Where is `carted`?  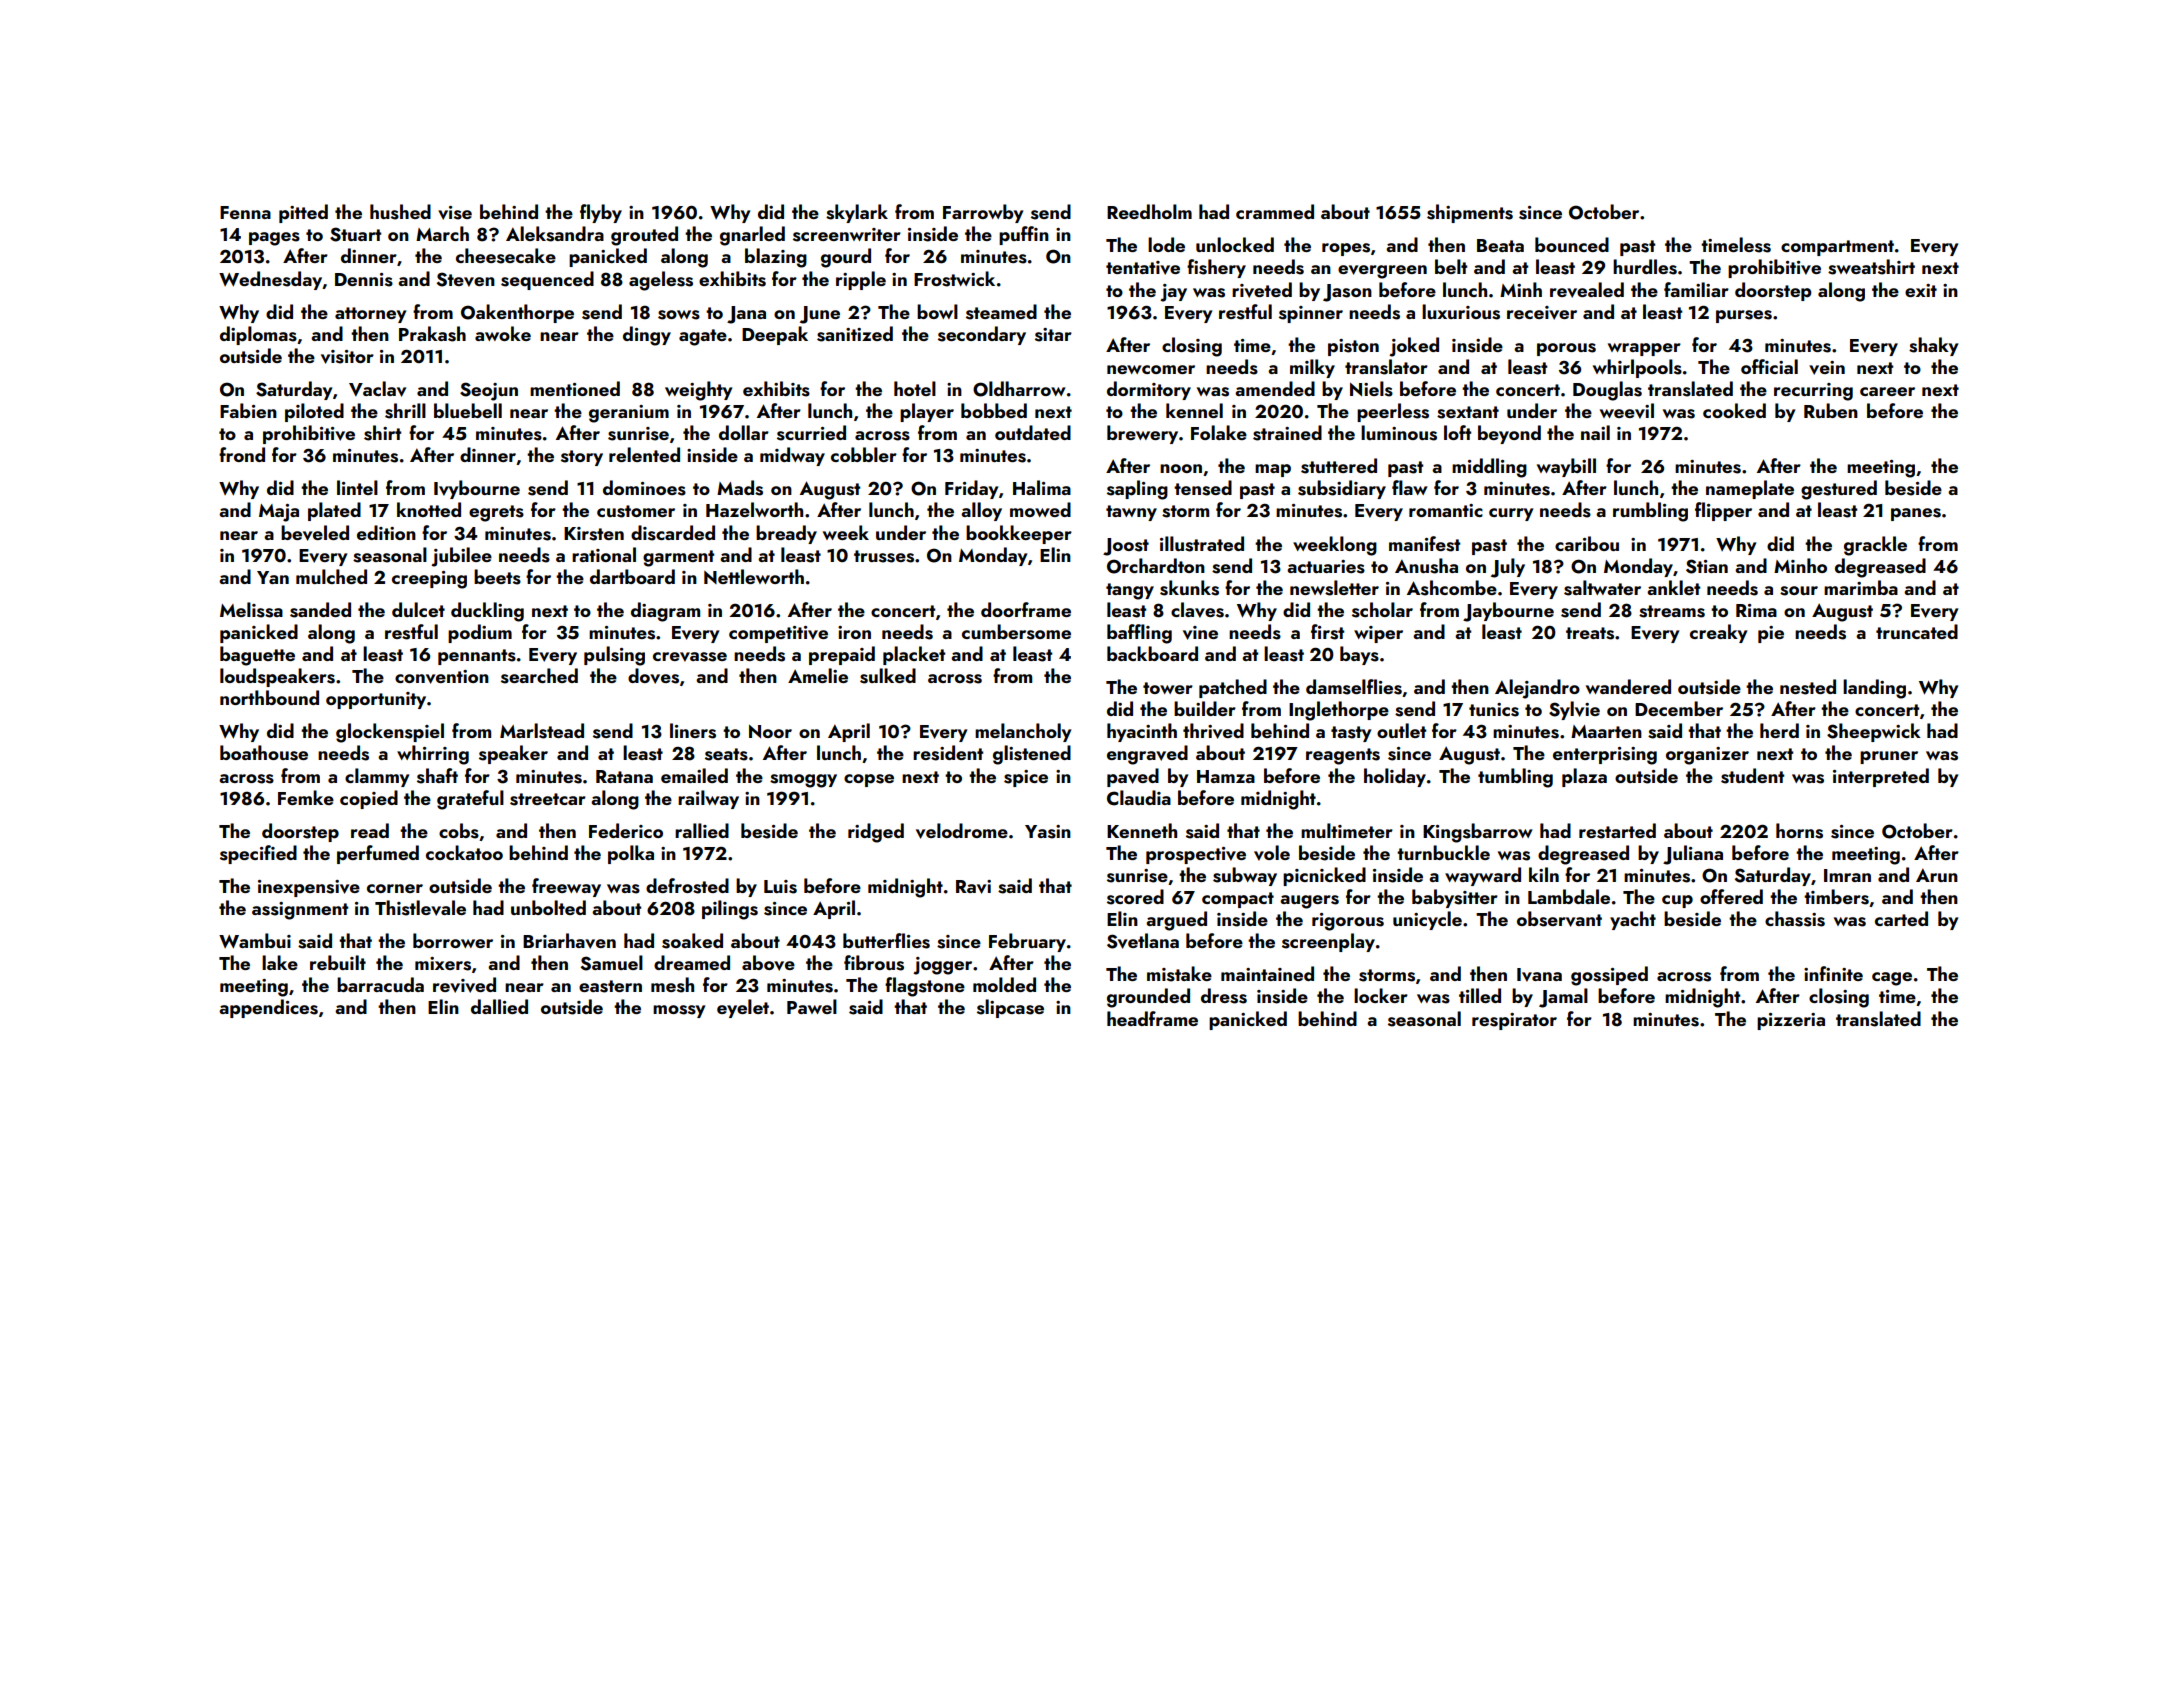
carted is located at coordinates (1901, 918).
